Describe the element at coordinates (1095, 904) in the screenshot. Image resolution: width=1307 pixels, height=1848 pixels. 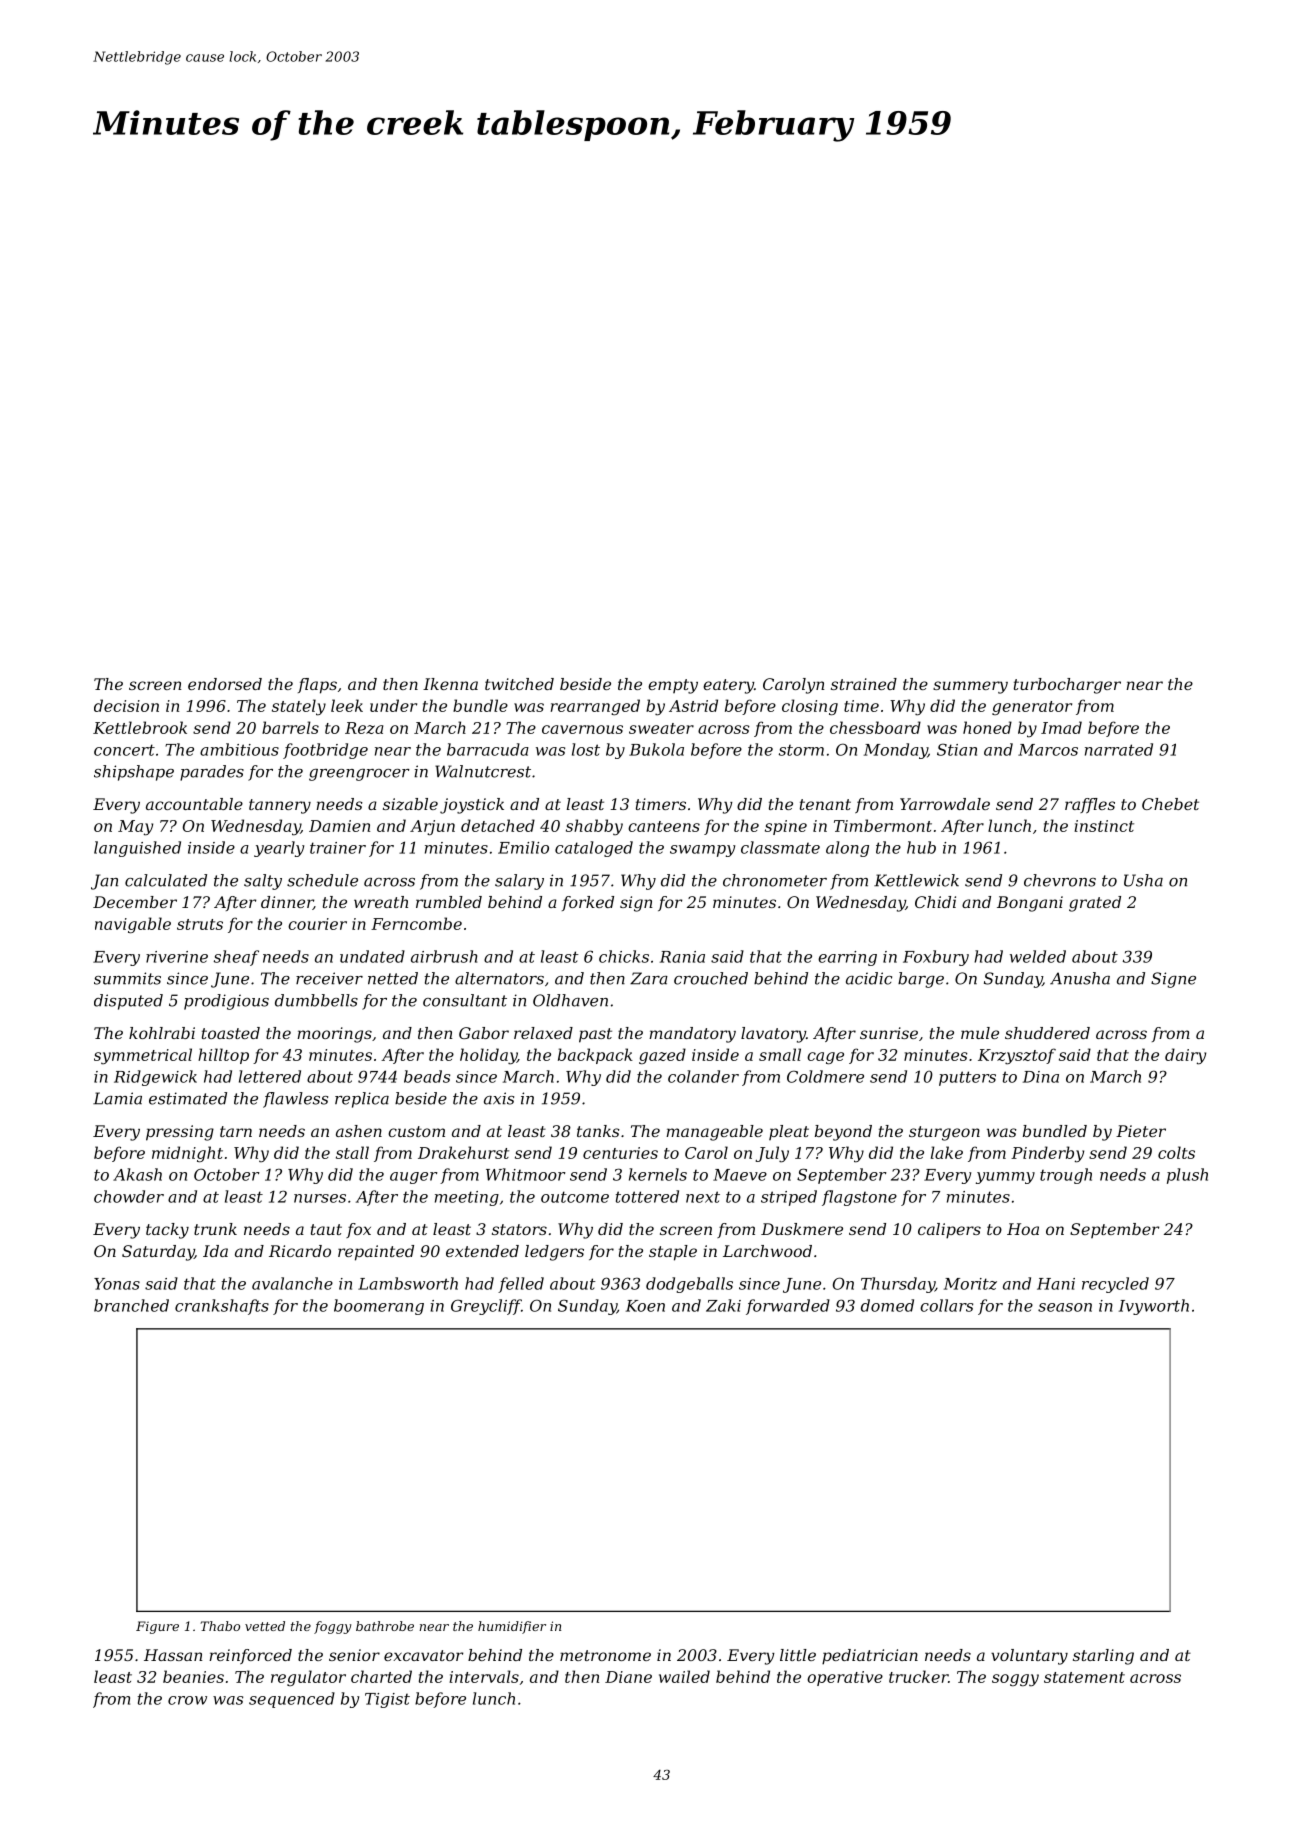
I see `grated` at that location.
